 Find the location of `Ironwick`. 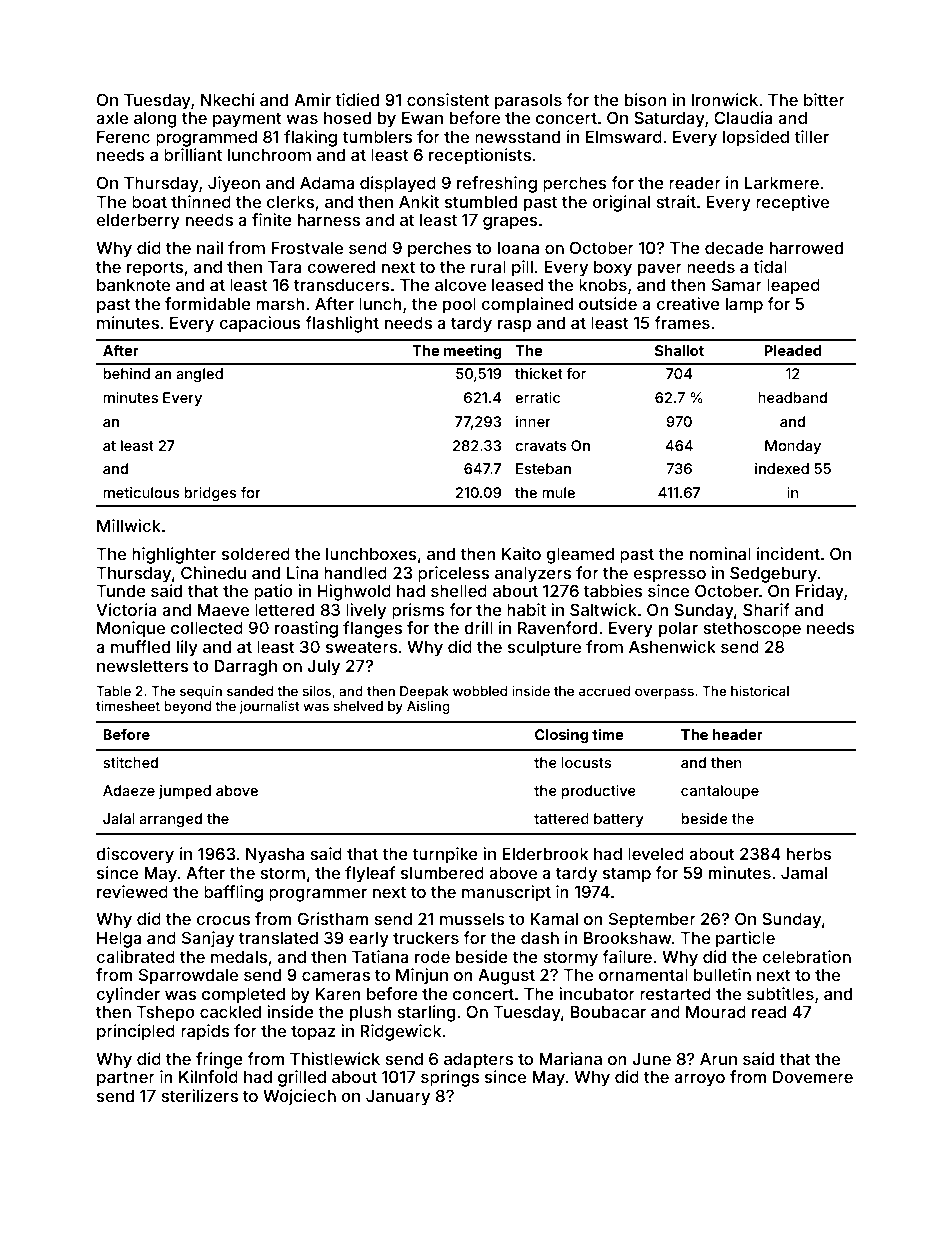

Ironwick is located at coordinates (724, 99).
